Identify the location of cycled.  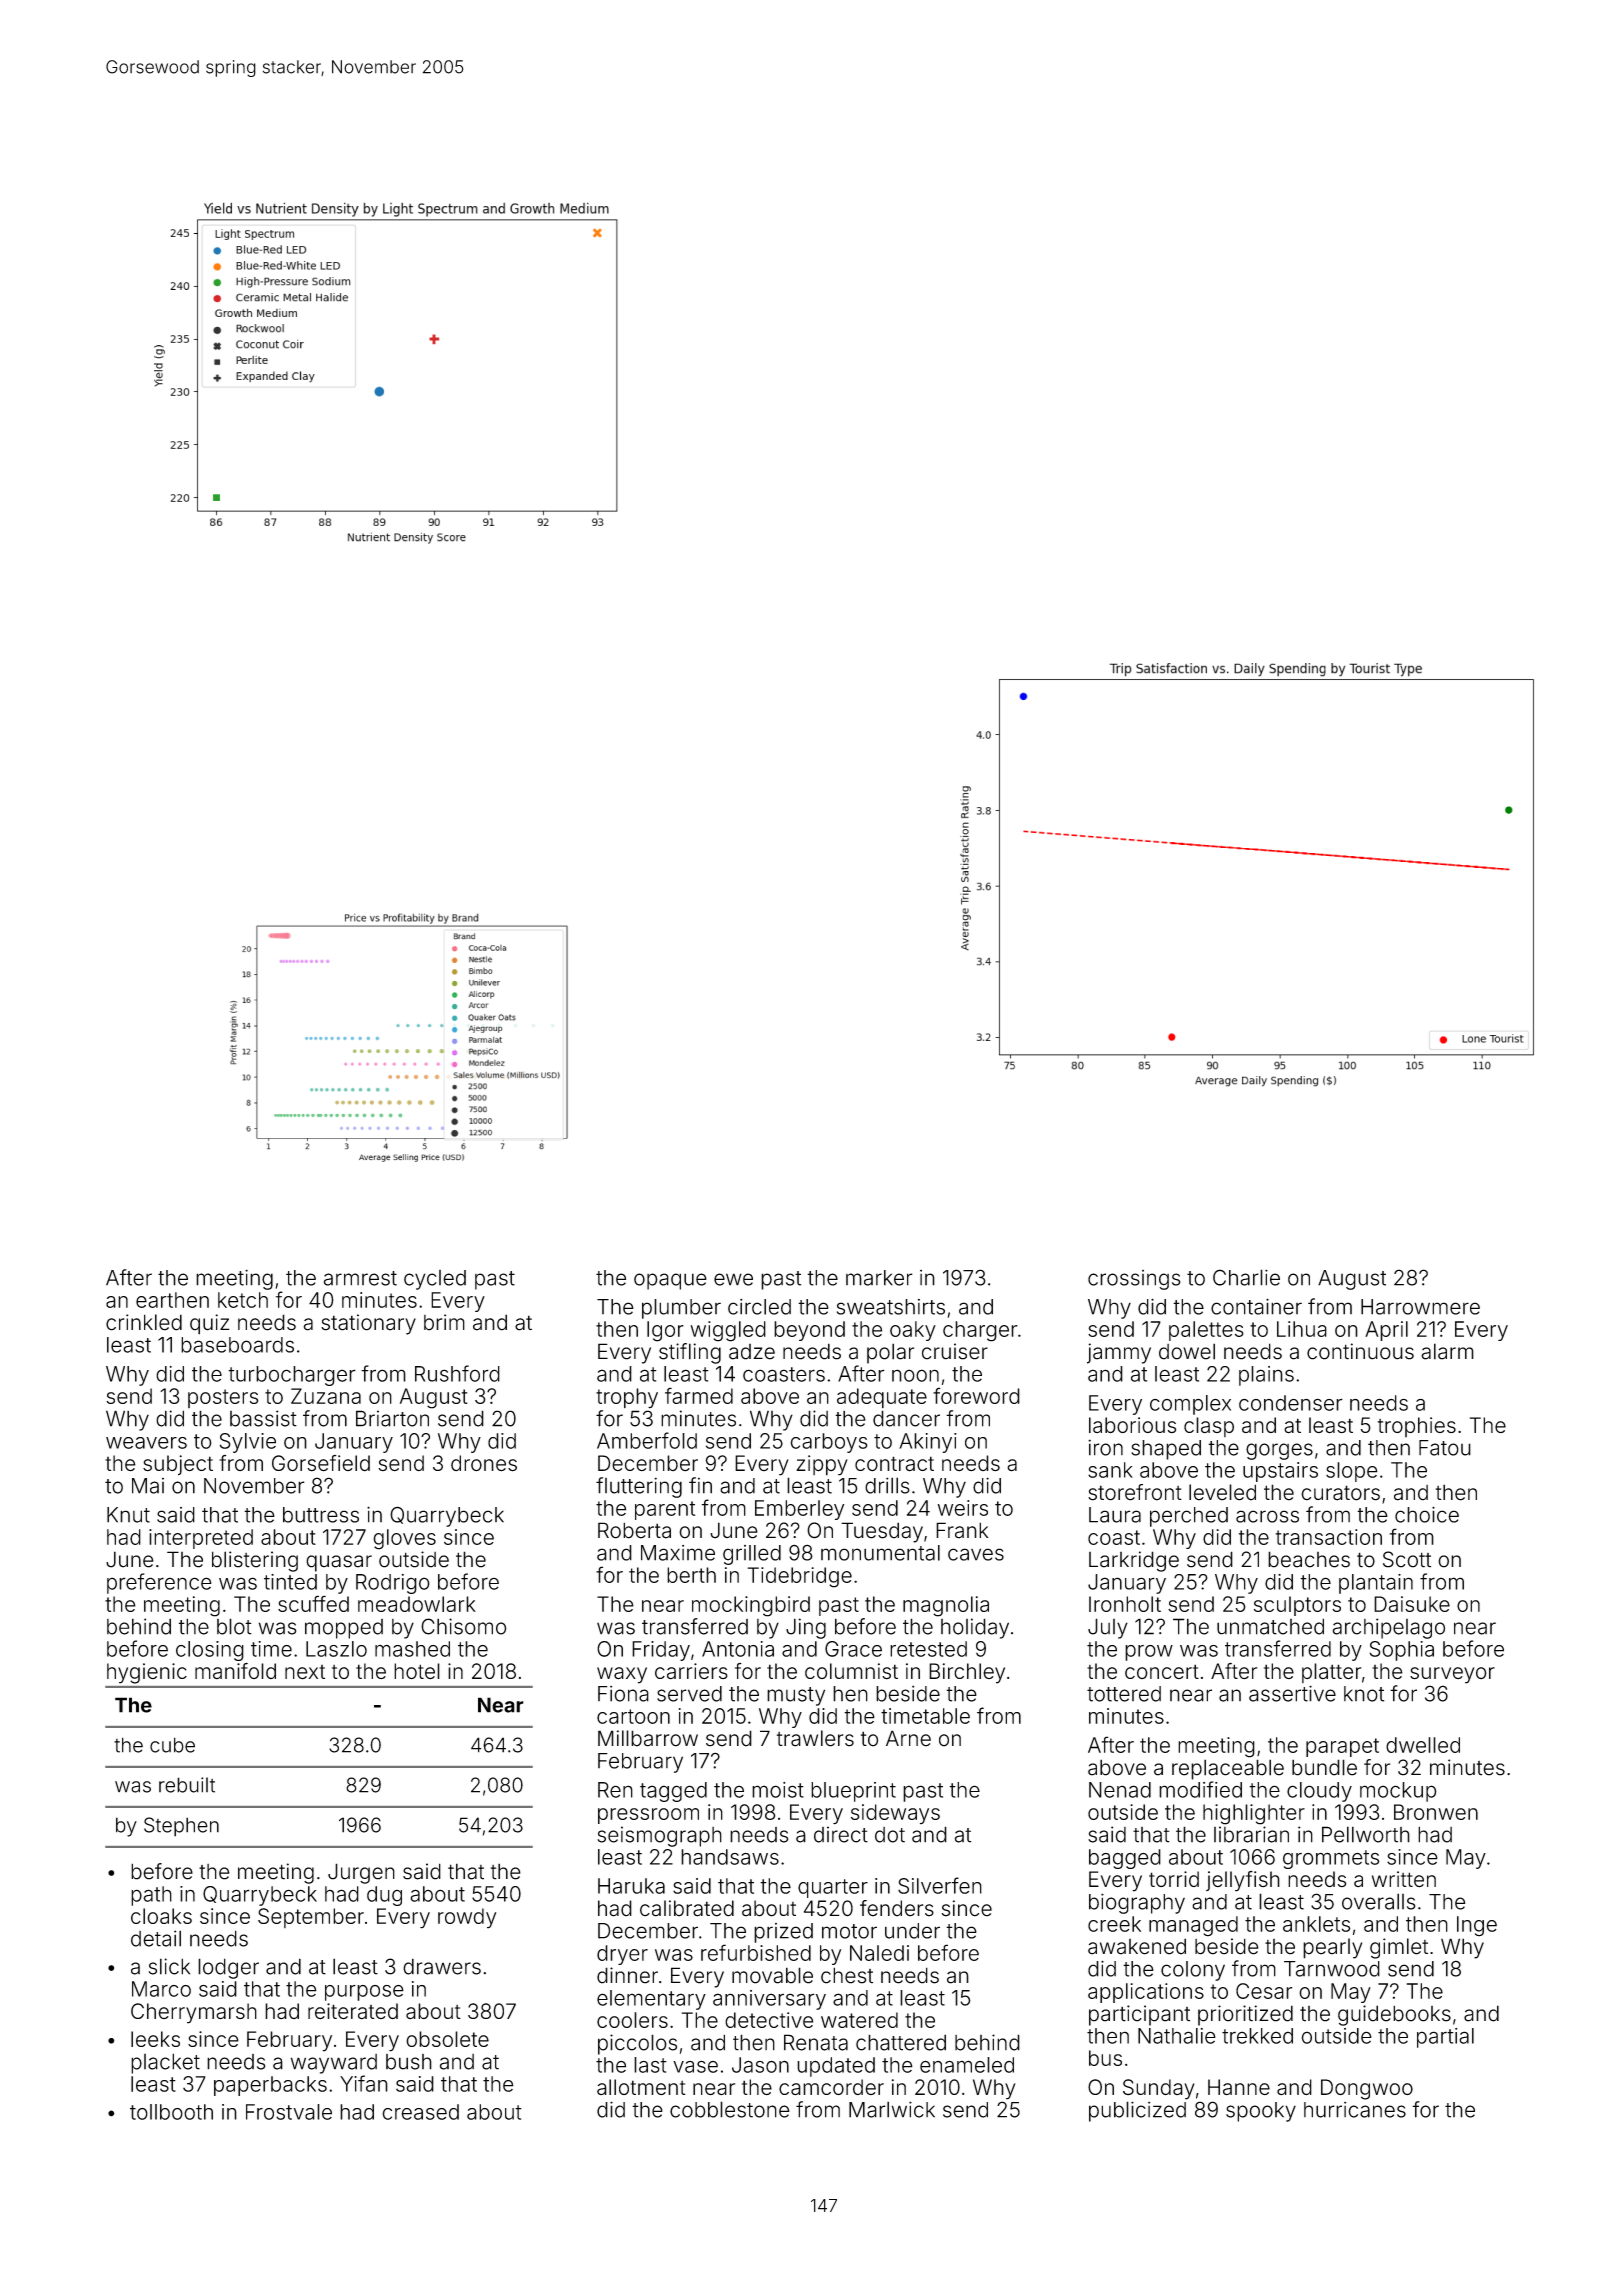
(435, 1280).
